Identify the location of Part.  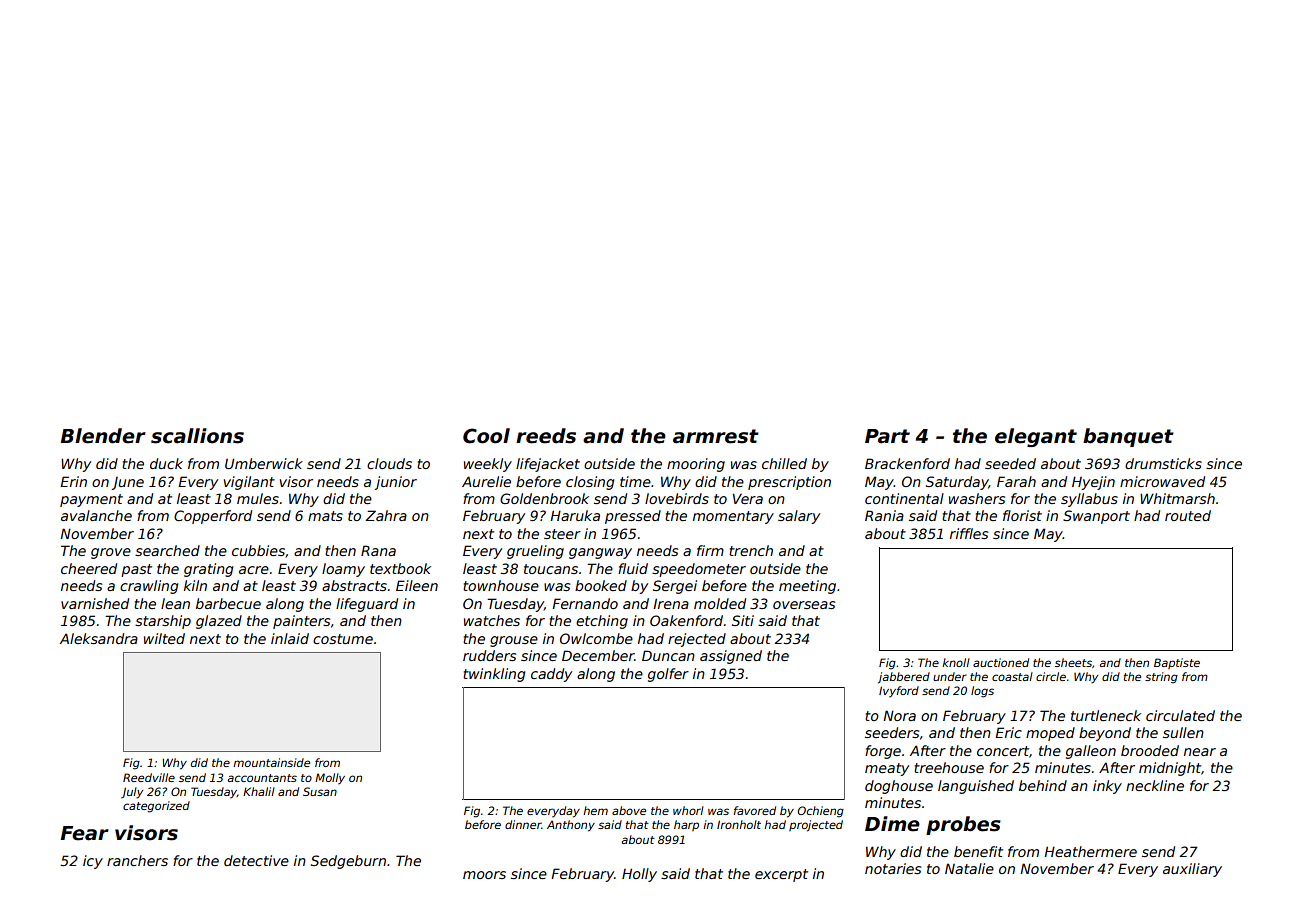
(887, 436).
